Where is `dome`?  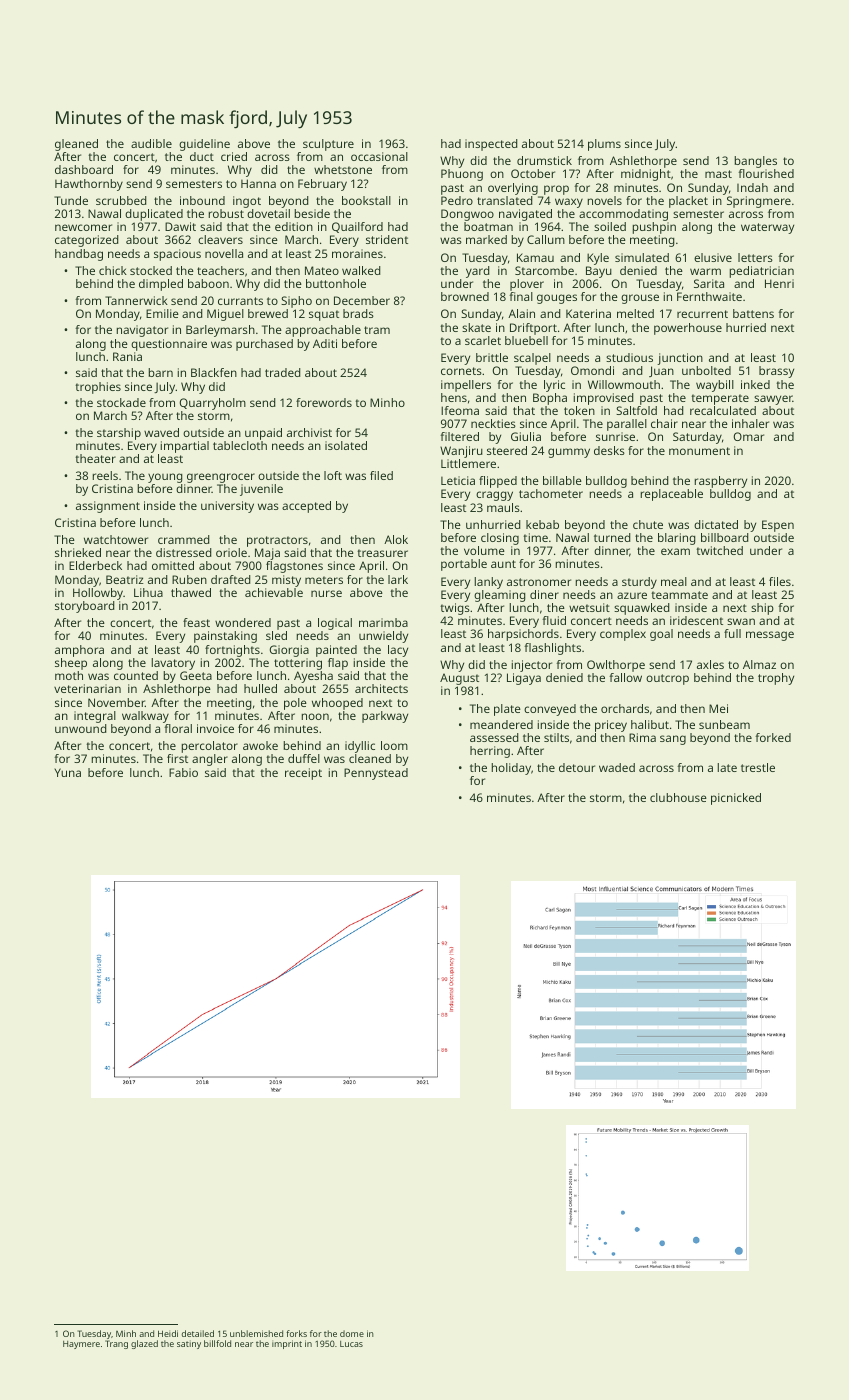
dome is located at coordinates (352, 1333).
